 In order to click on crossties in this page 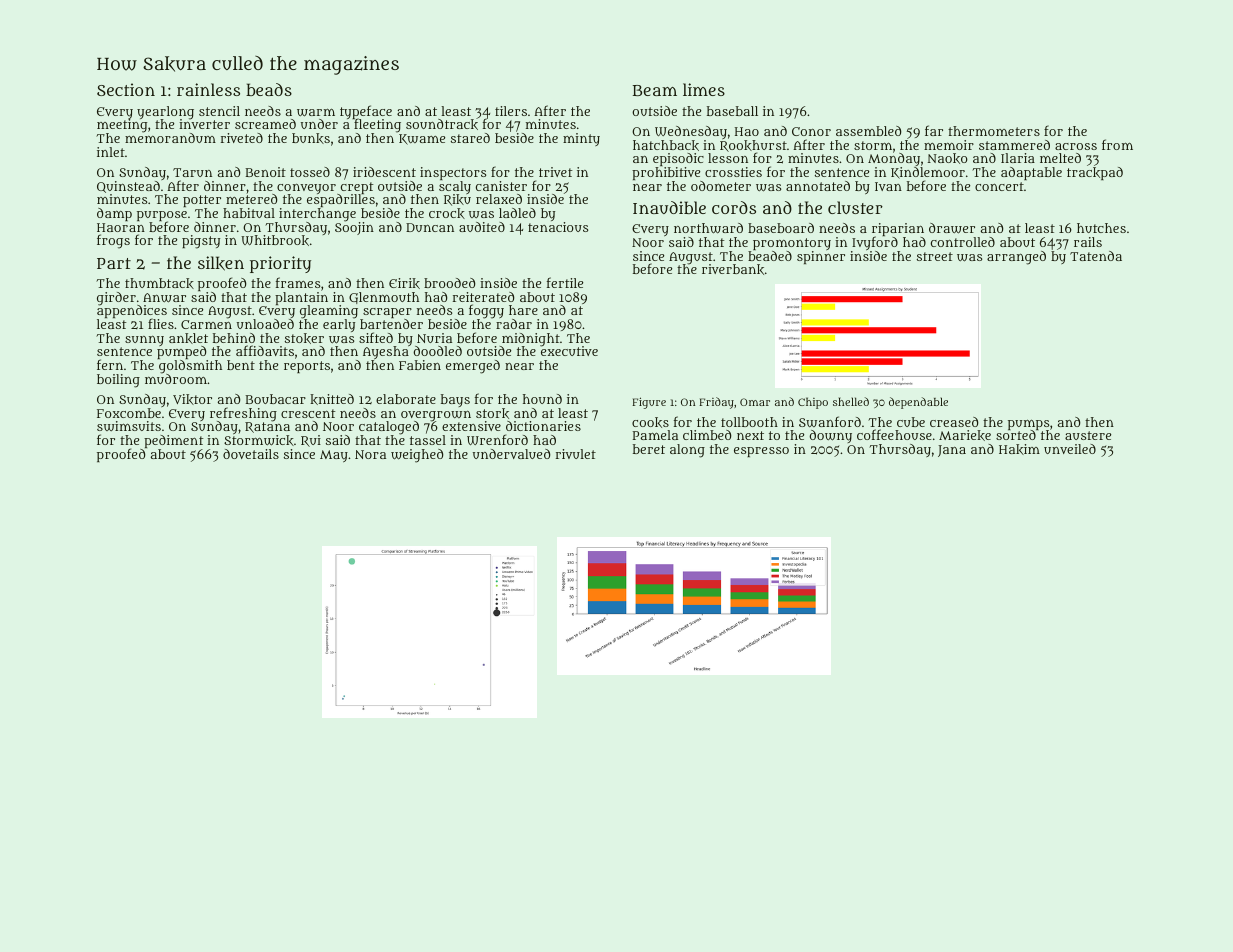, I will do `click(733, 172)`.
